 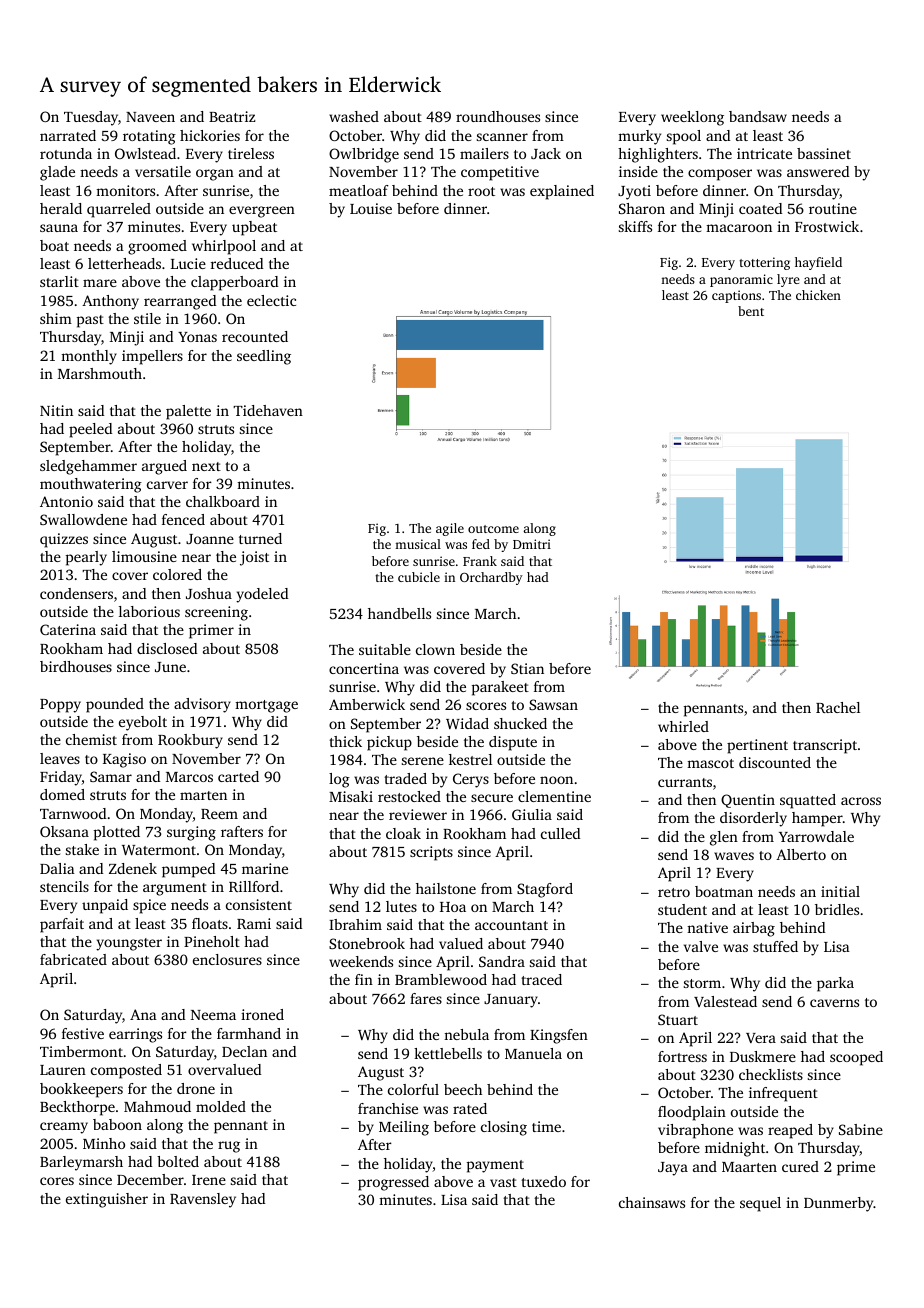 I want to click on disclosed, so click(x=167, y=648).
